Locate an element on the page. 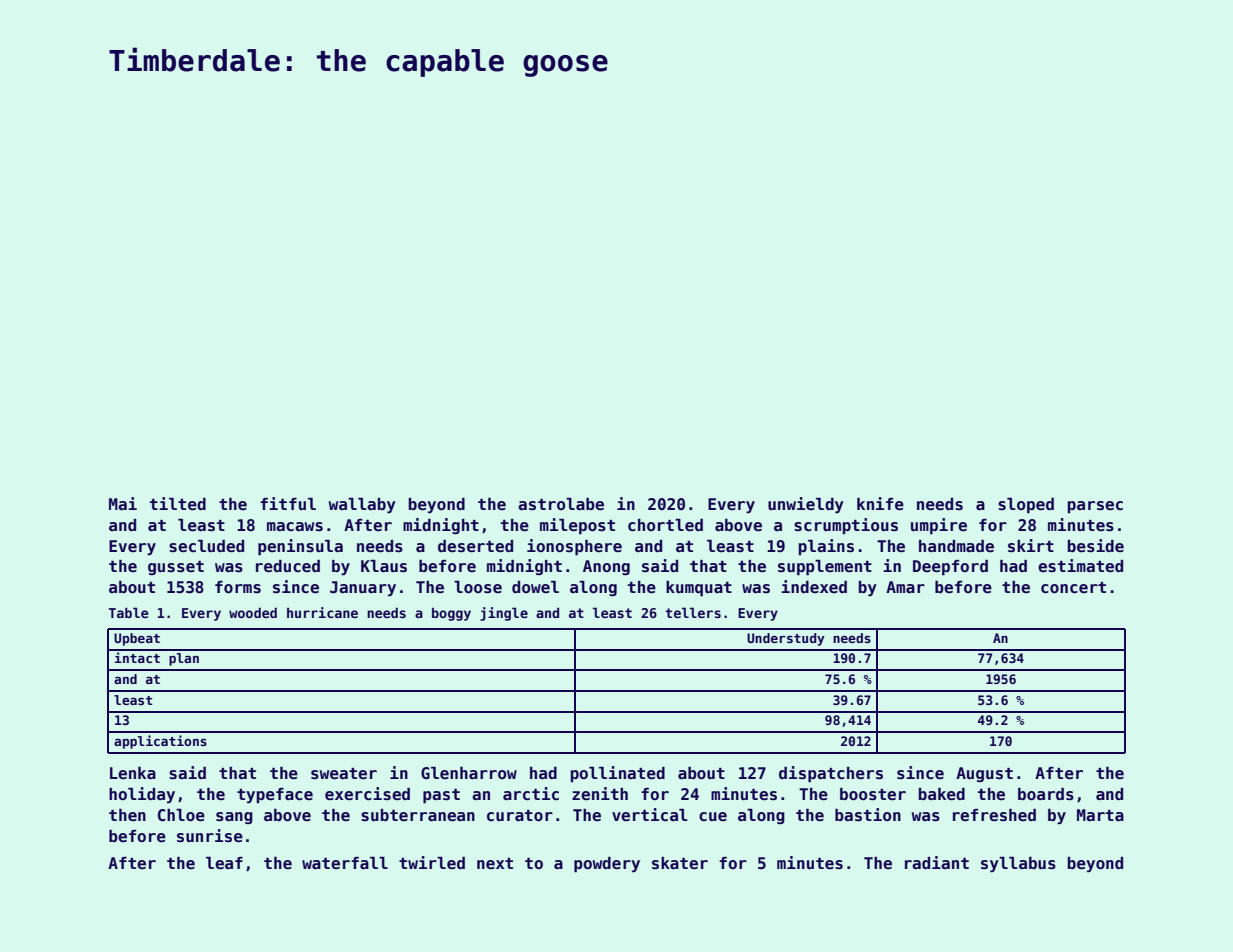  tellers is located at coordinates (693, 612).
